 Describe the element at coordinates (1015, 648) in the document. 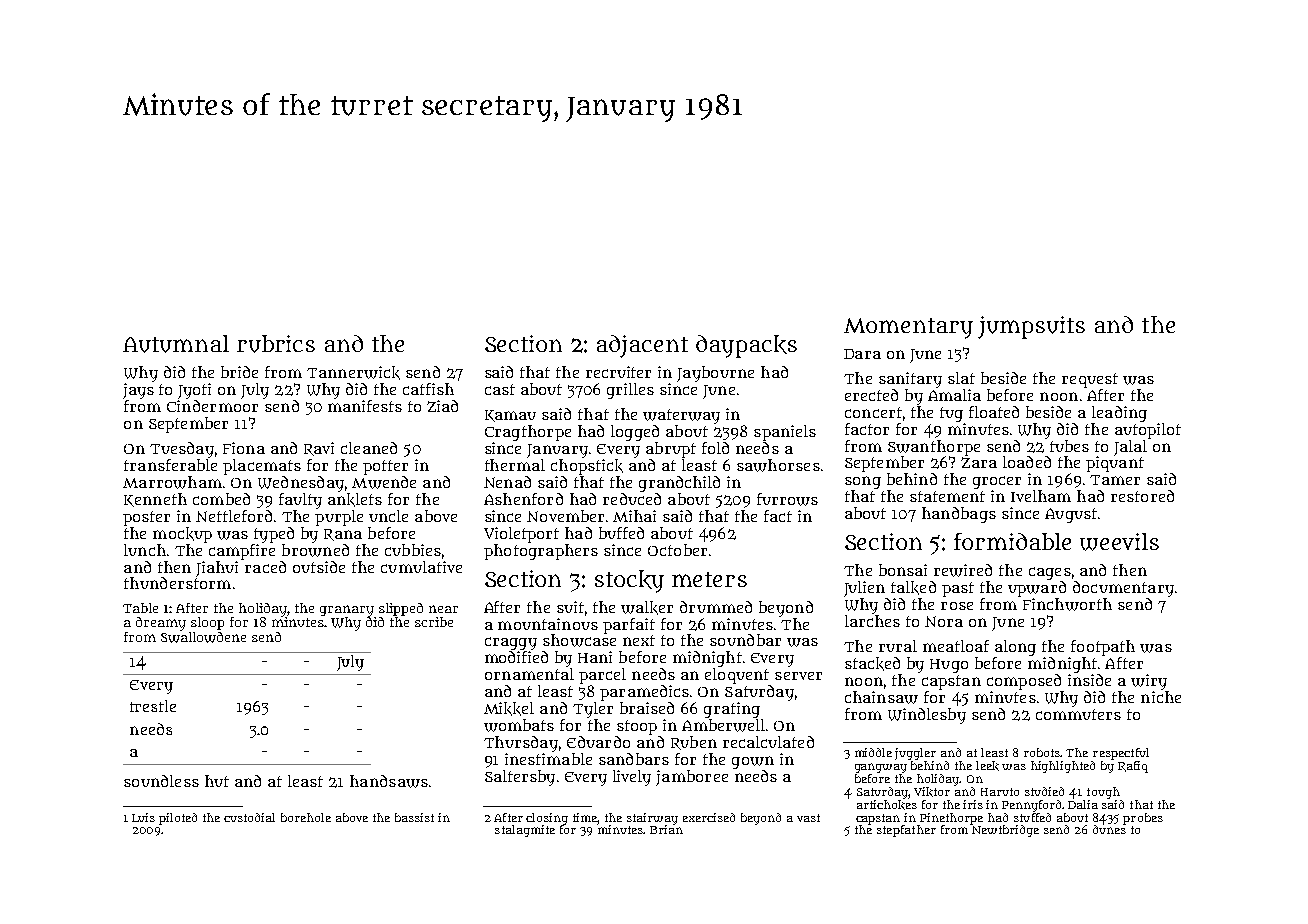

I see `along` at that location.
